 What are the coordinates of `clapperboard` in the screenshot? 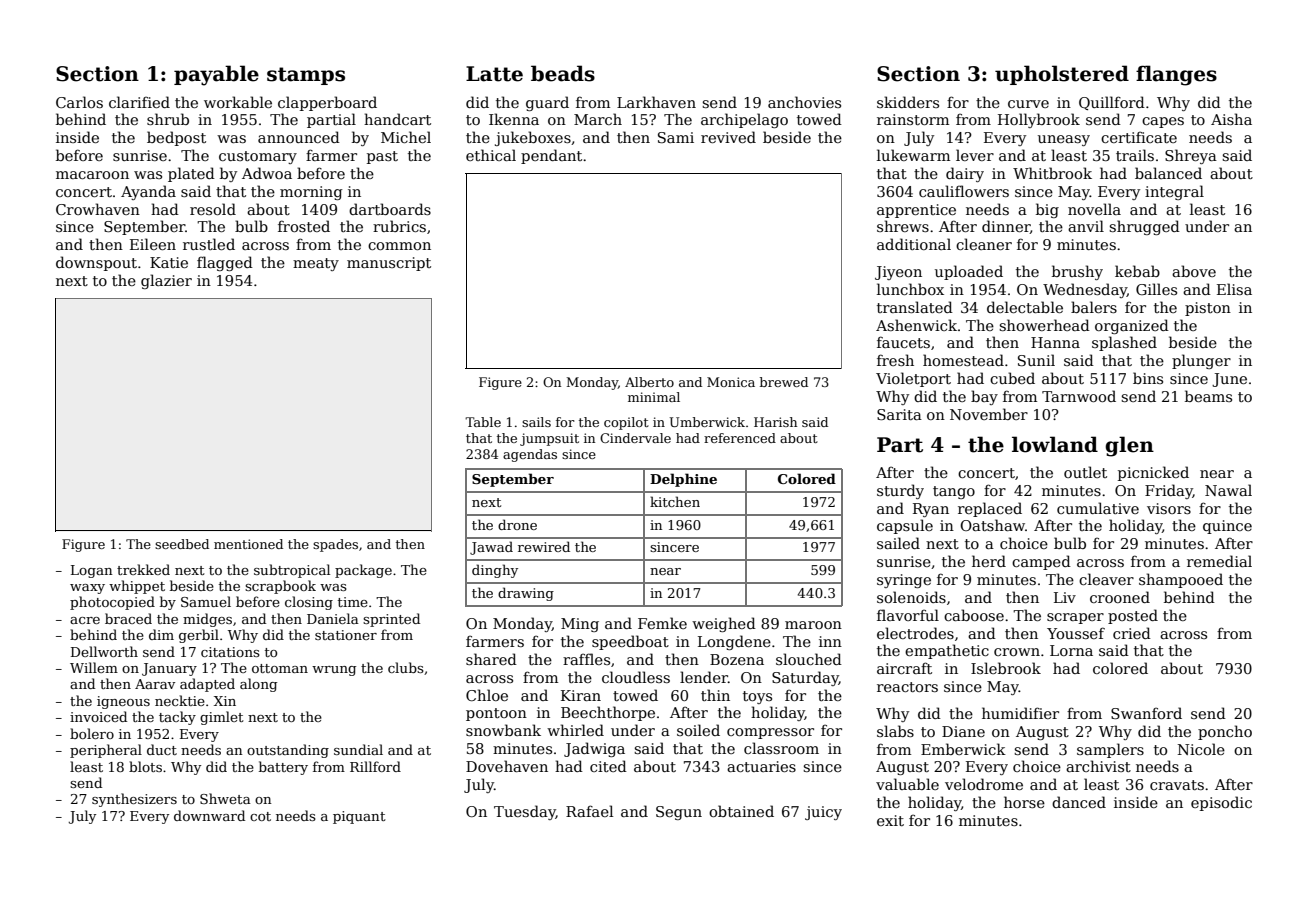 It's located at (327, 103).
